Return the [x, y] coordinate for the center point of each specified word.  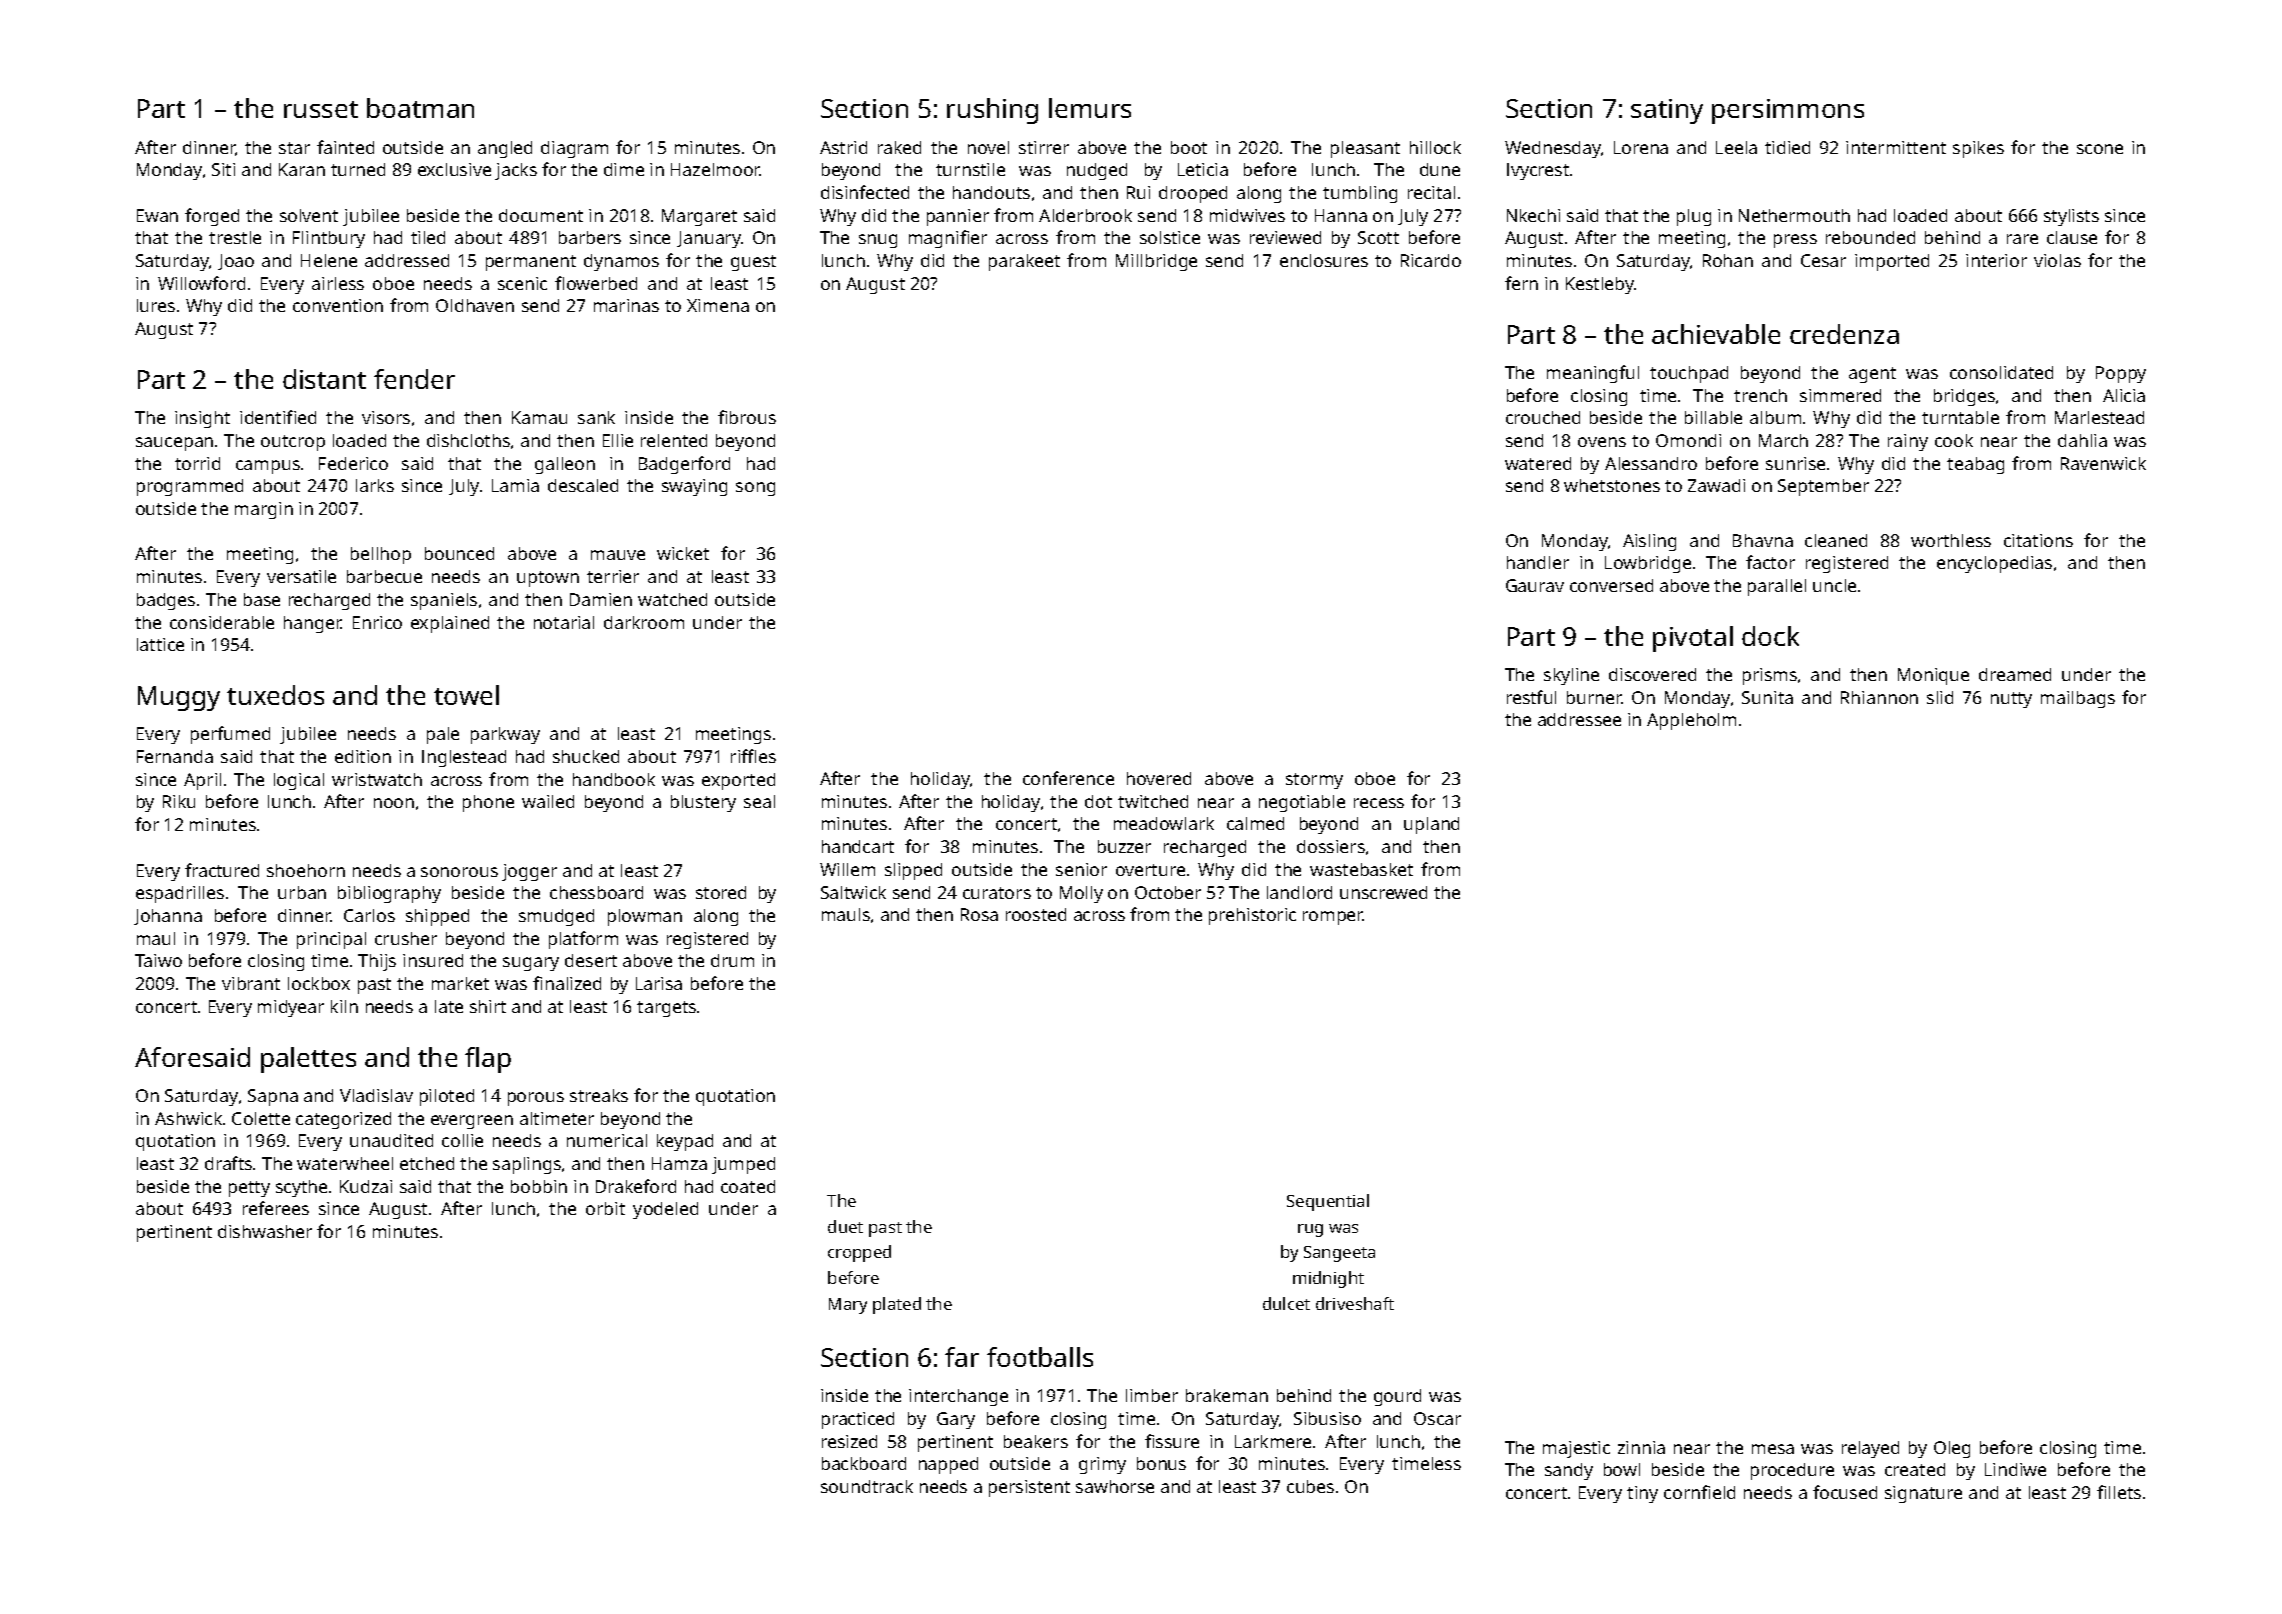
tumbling [1360, 194]
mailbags [2078, 699]
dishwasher [265, 1231]
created [1915, 1469]
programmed [190, 487]
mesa [1773, 1449]
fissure [1172, 1441]
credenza [1844, 334]
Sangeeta [1339, 1254]
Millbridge [1156, 262]
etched [427, 1163]
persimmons [1788, 111]
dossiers [1331, 846]
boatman [420, 108]
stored [721, 892]
